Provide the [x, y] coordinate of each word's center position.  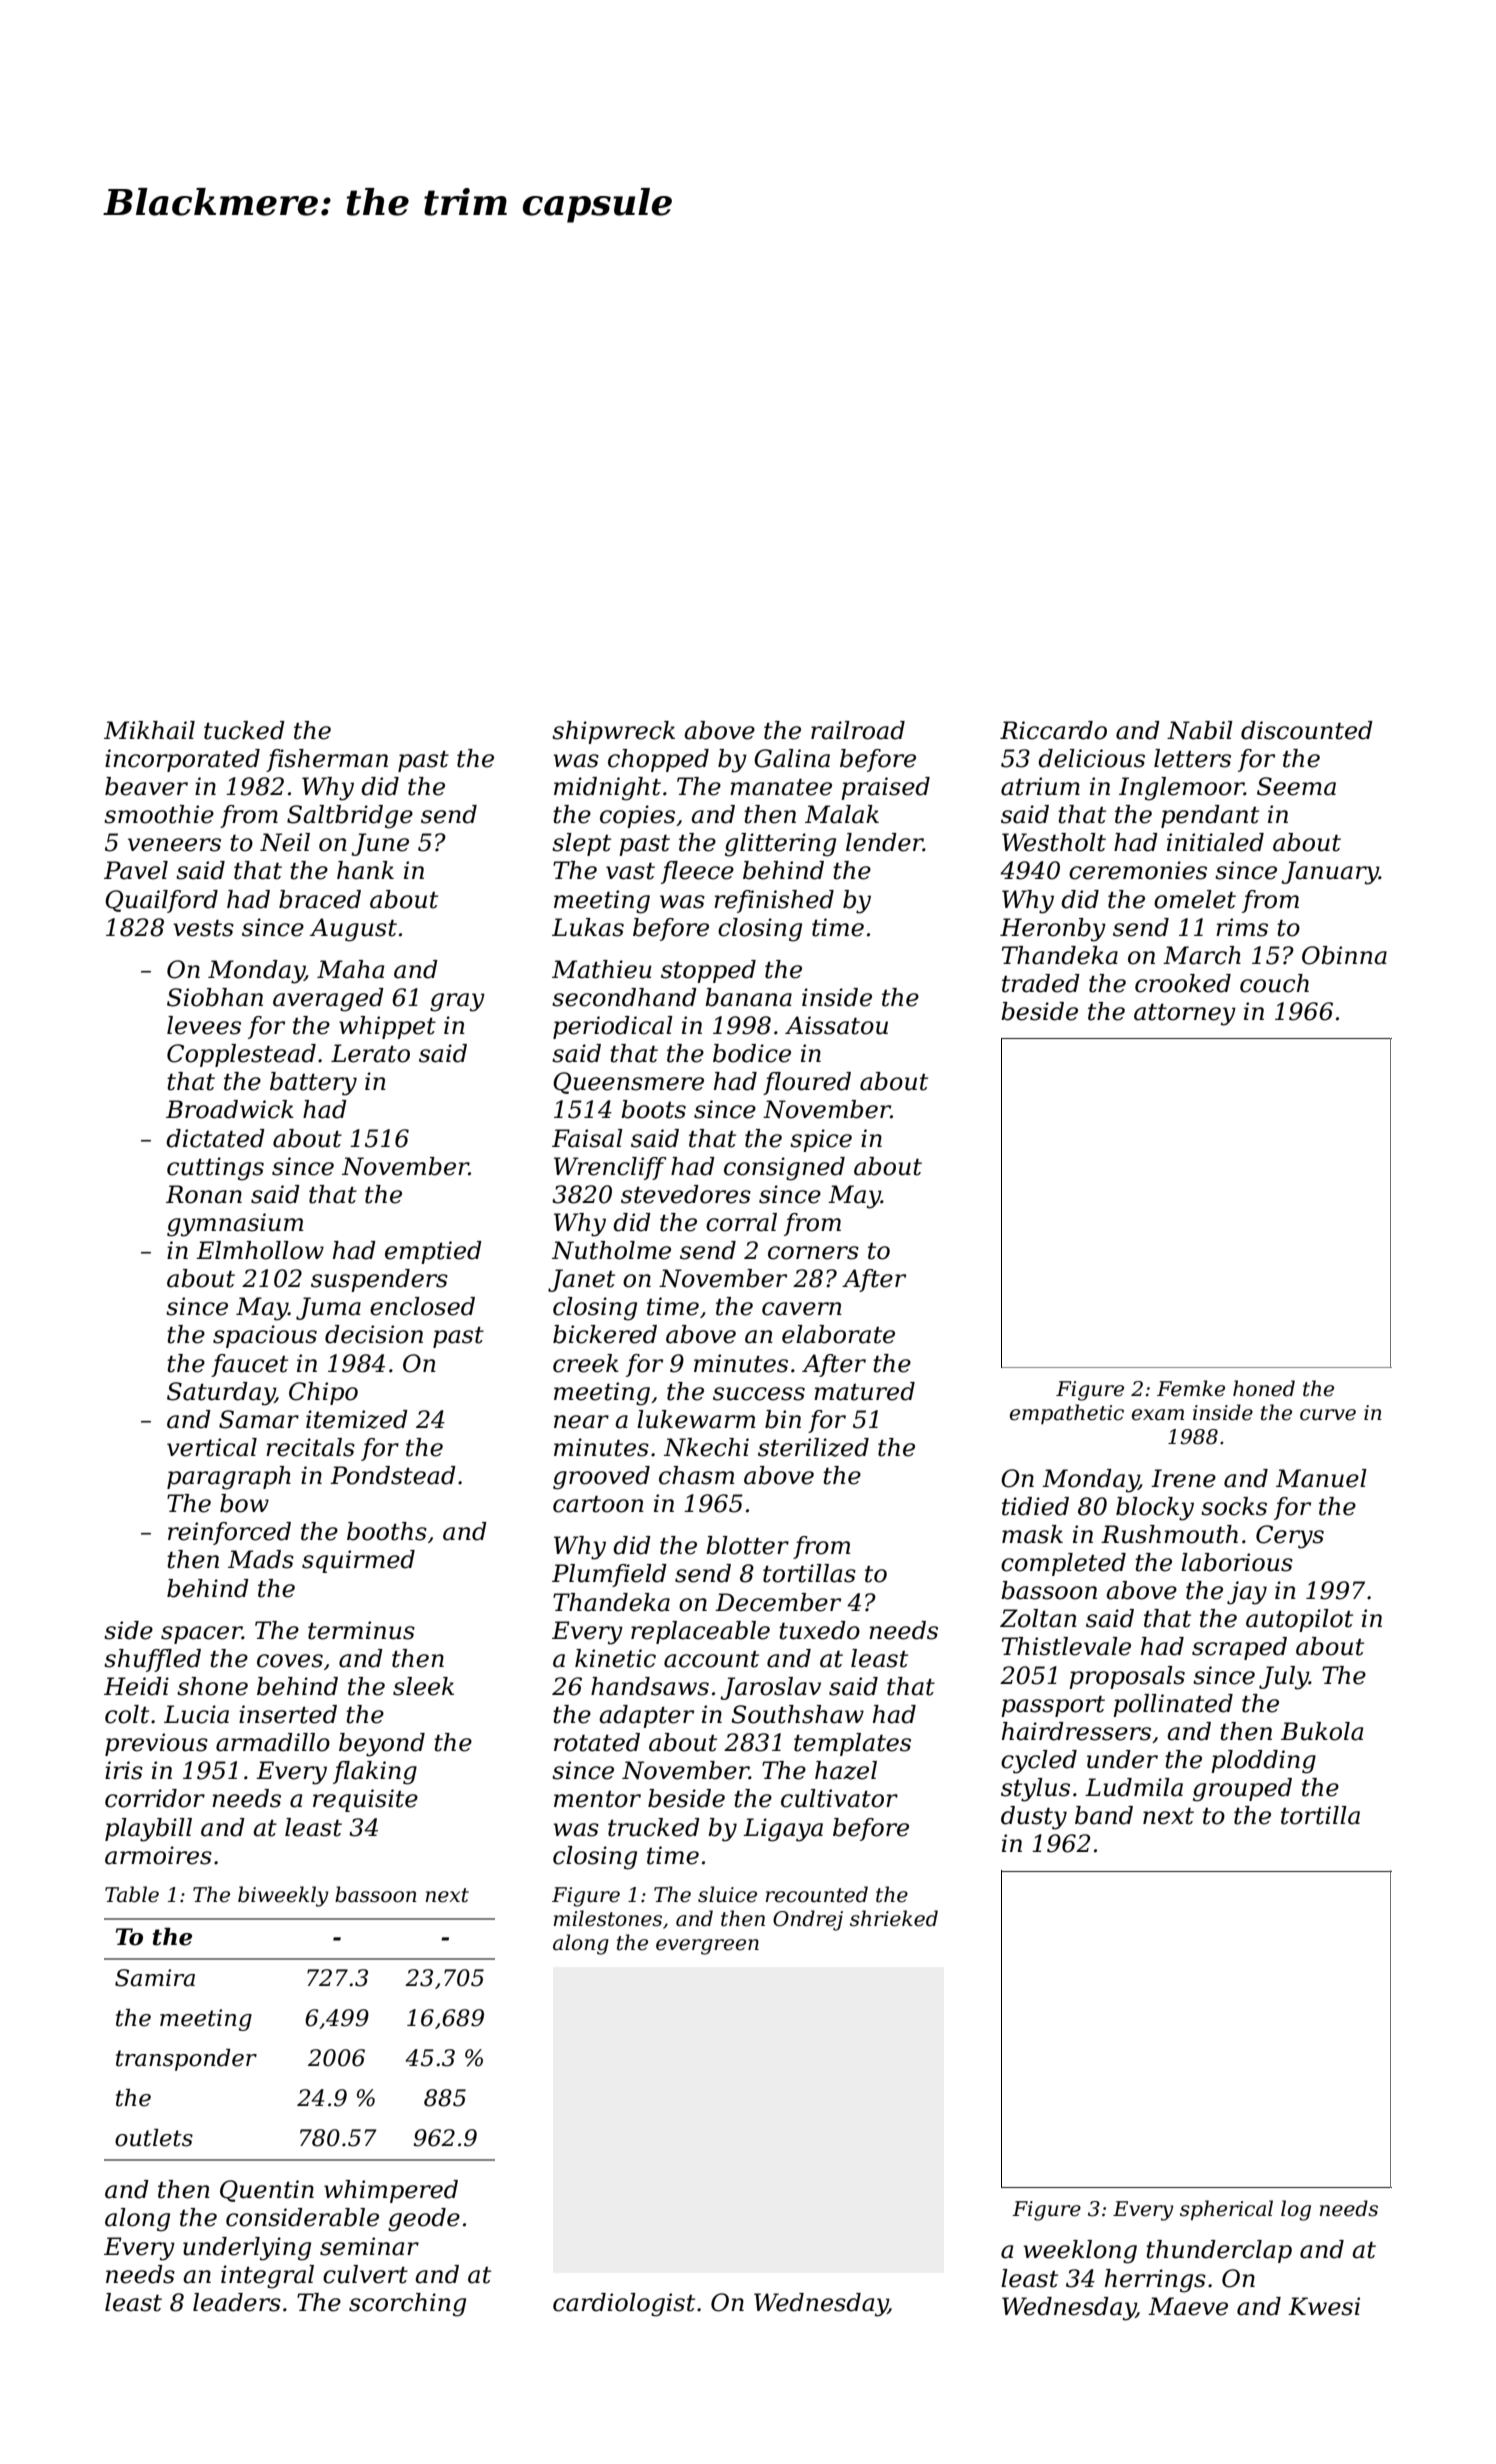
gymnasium [235, 1225]
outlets [154, 2138]
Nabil [1200, 730]
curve [1328, 1415]
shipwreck [613, 732]
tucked [244, 730]
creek [586, 1363]
